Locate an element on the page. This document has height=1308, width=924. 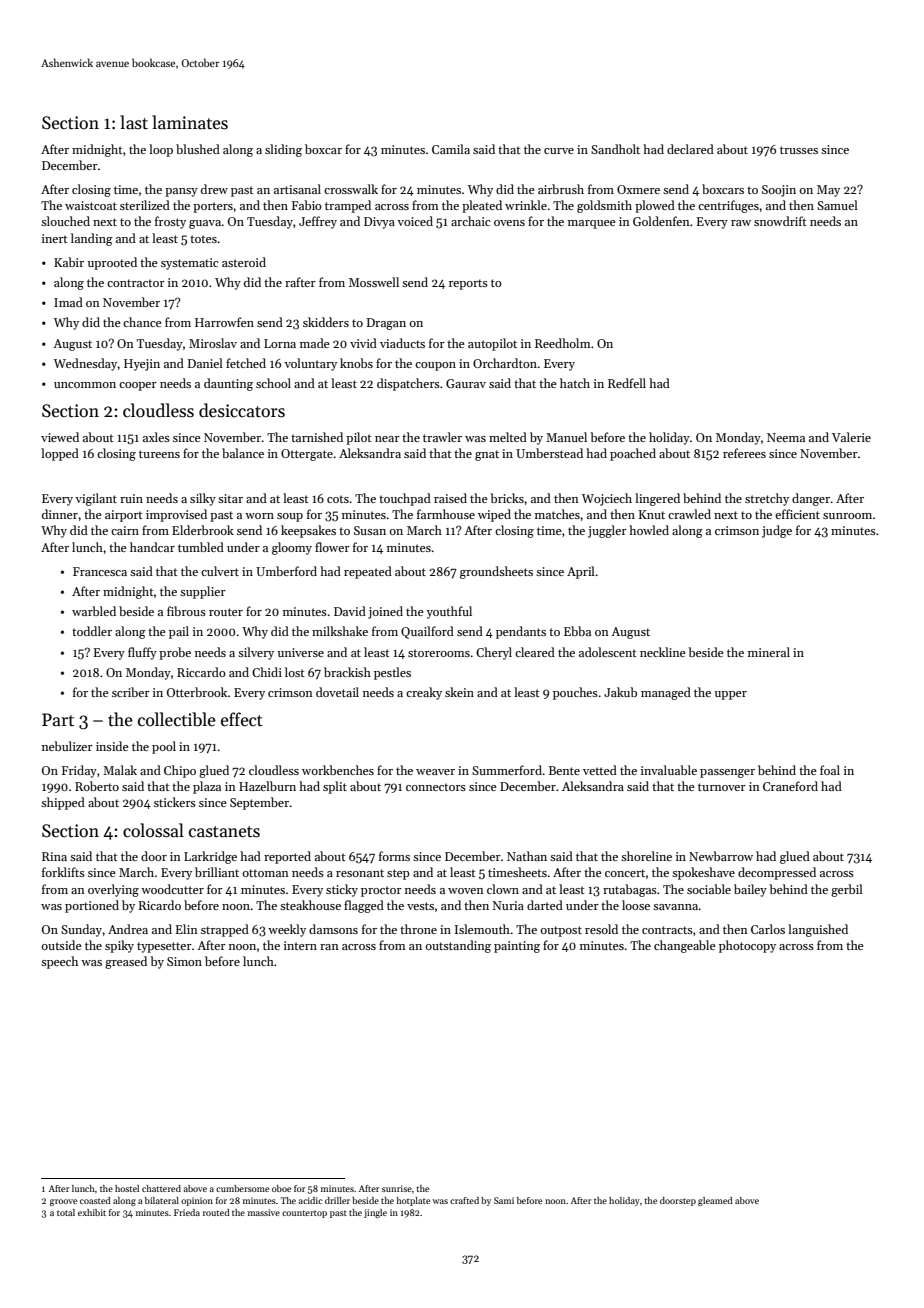
Francesca is located at coordinates (100, 571).
